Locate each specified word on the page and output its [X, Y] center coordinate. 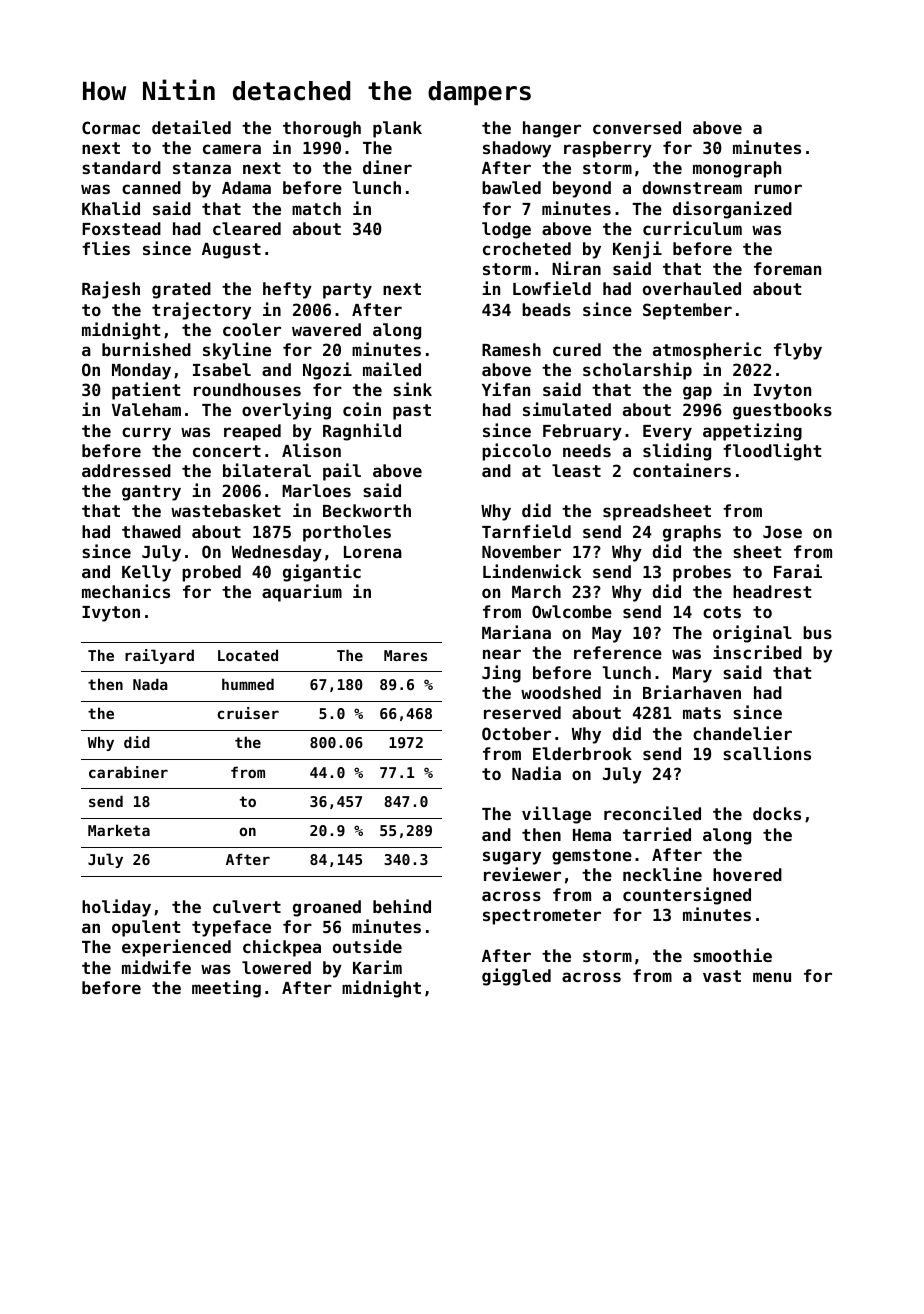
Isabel [222, 369]
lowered [276, 967]
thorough [322, 129]
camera [232, 149]
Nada [150, 684]
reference [618, 652]
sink [412, 389]
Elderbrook [582, 753]
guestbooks [782, 411]
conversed [637, 127]
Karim [377, 967]
